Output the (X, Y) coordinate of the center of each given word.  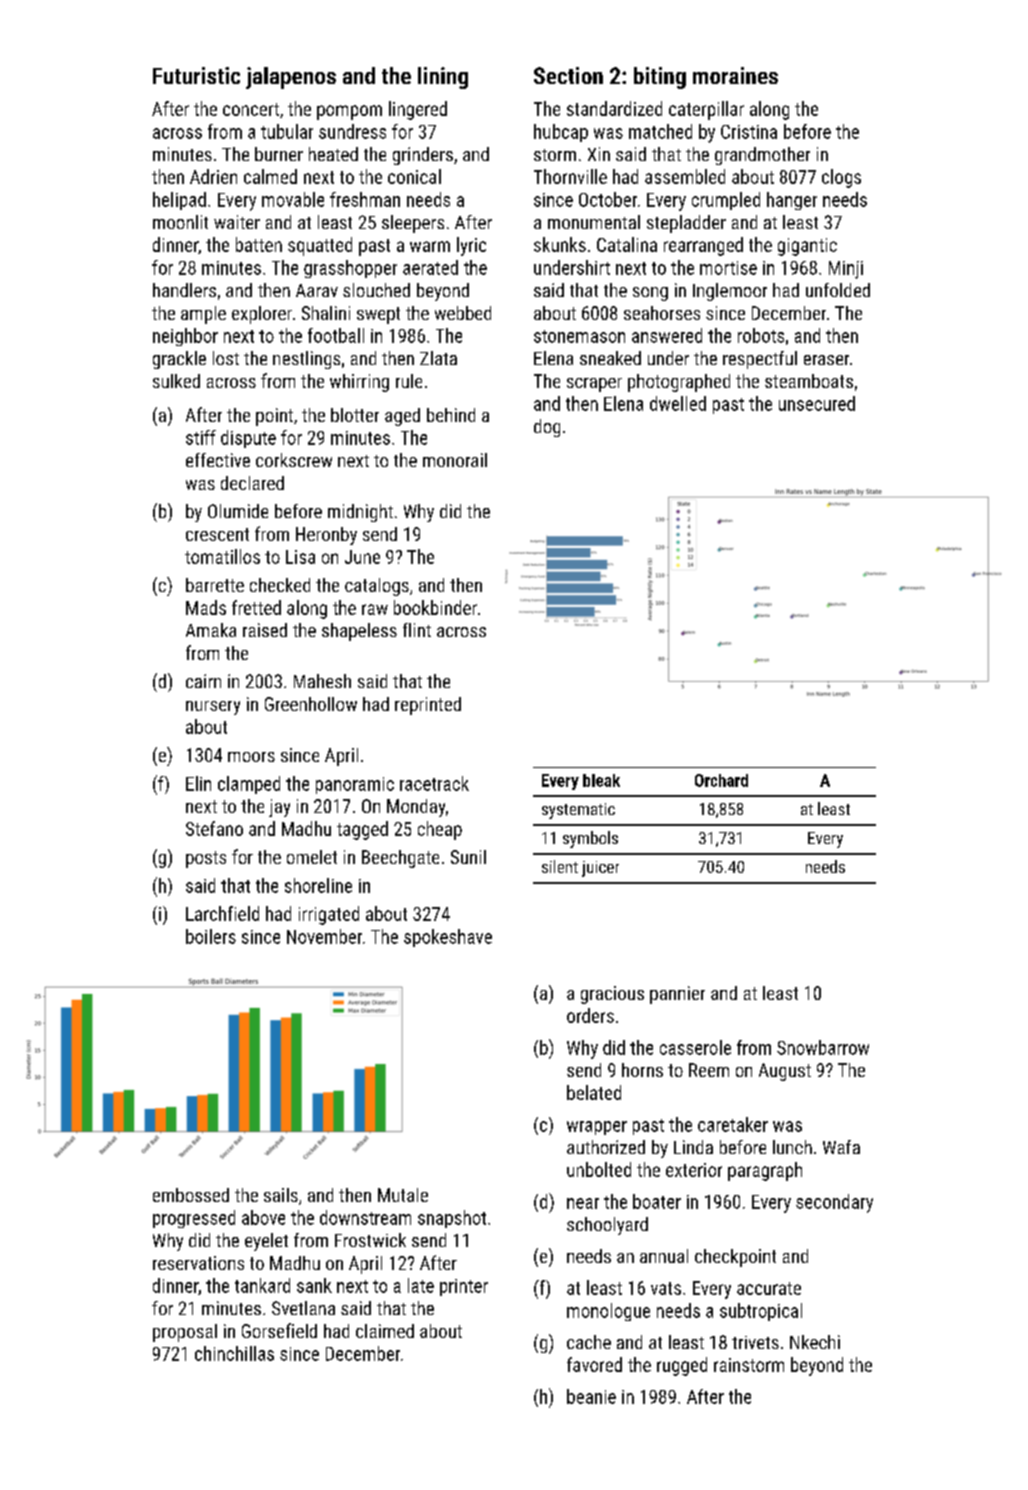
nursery (213, 708)
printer (464, 1287)
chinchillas (234, 1353)
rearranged (703, 246)
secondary (834, 1203)
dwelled (678, 403)
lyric (471, 246)
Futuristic (196, 75)
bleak (601, 780)
